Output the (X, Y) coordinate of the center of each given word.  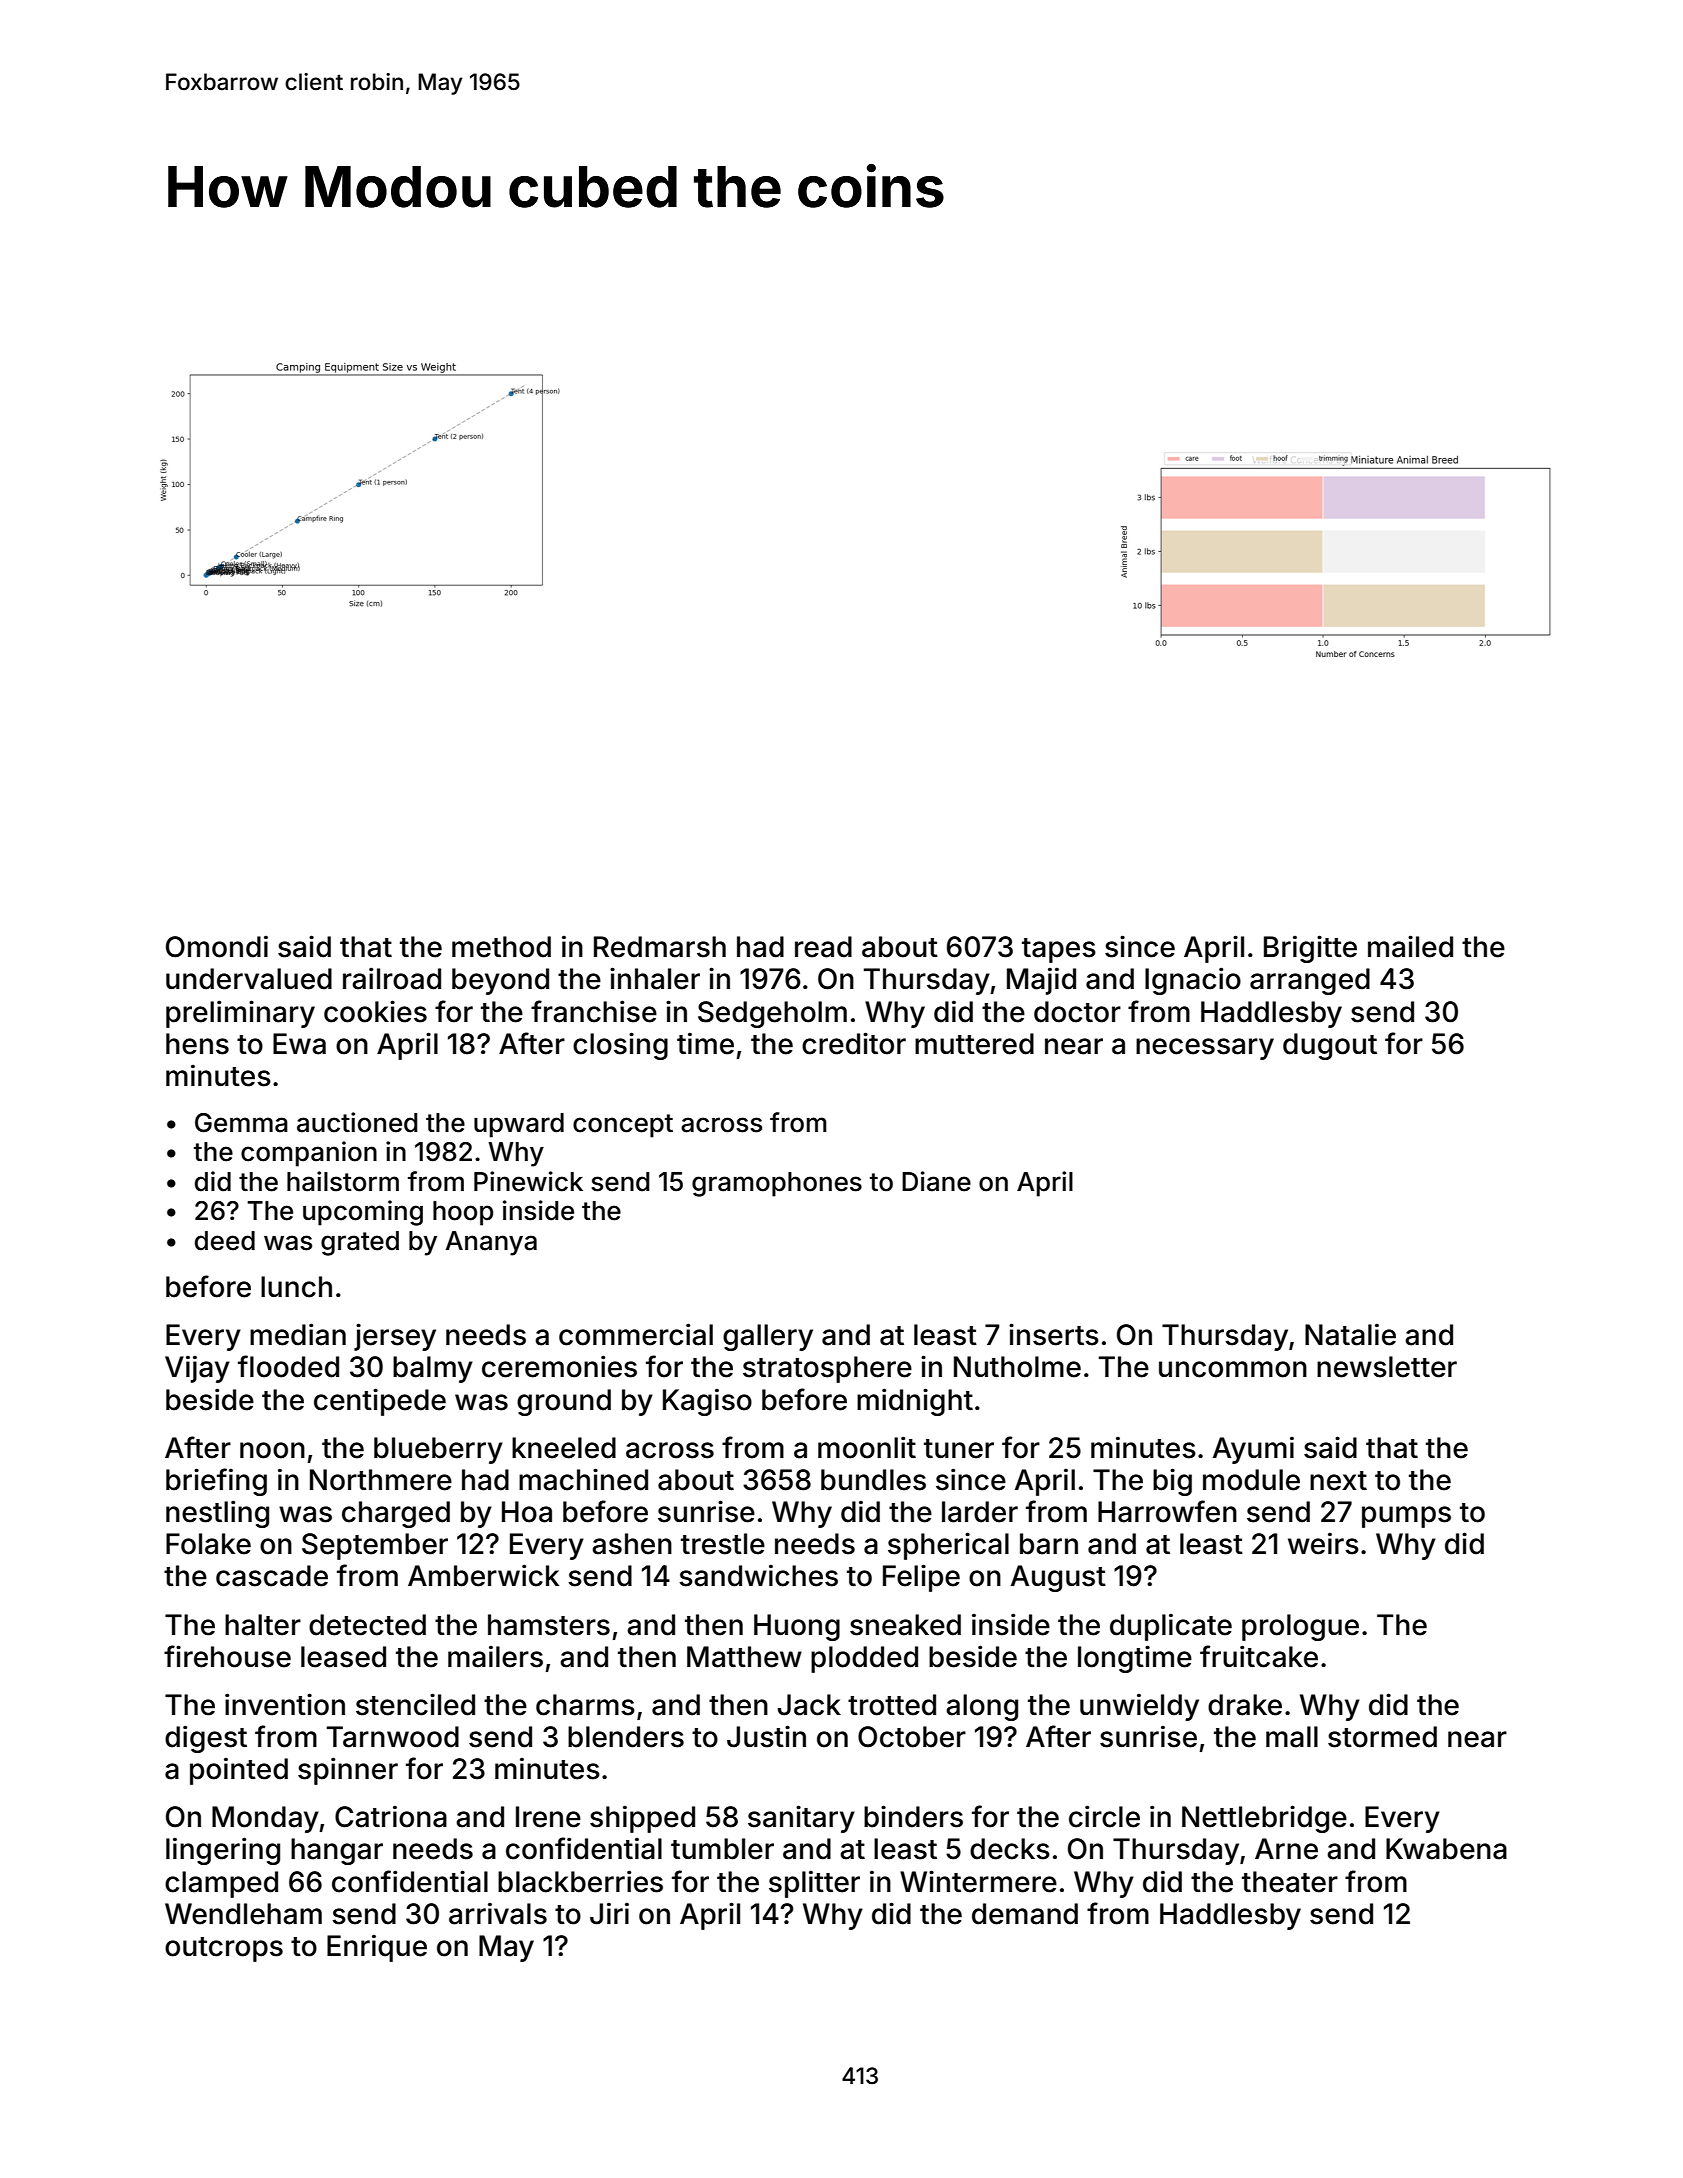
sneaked (905, 1625)
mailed (1410, 946)
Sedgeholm (772, 1014)
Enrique (377, 1948)
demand (1025, 1914)
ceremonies (559, 1366)
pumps (1406, 1517)
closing (620, 1046)
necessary (1205, 1049)
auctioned (357, 1122)
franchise (594, 1011)
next (1338, 1481)
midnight (915, 1402)
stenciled (415, 1704)
